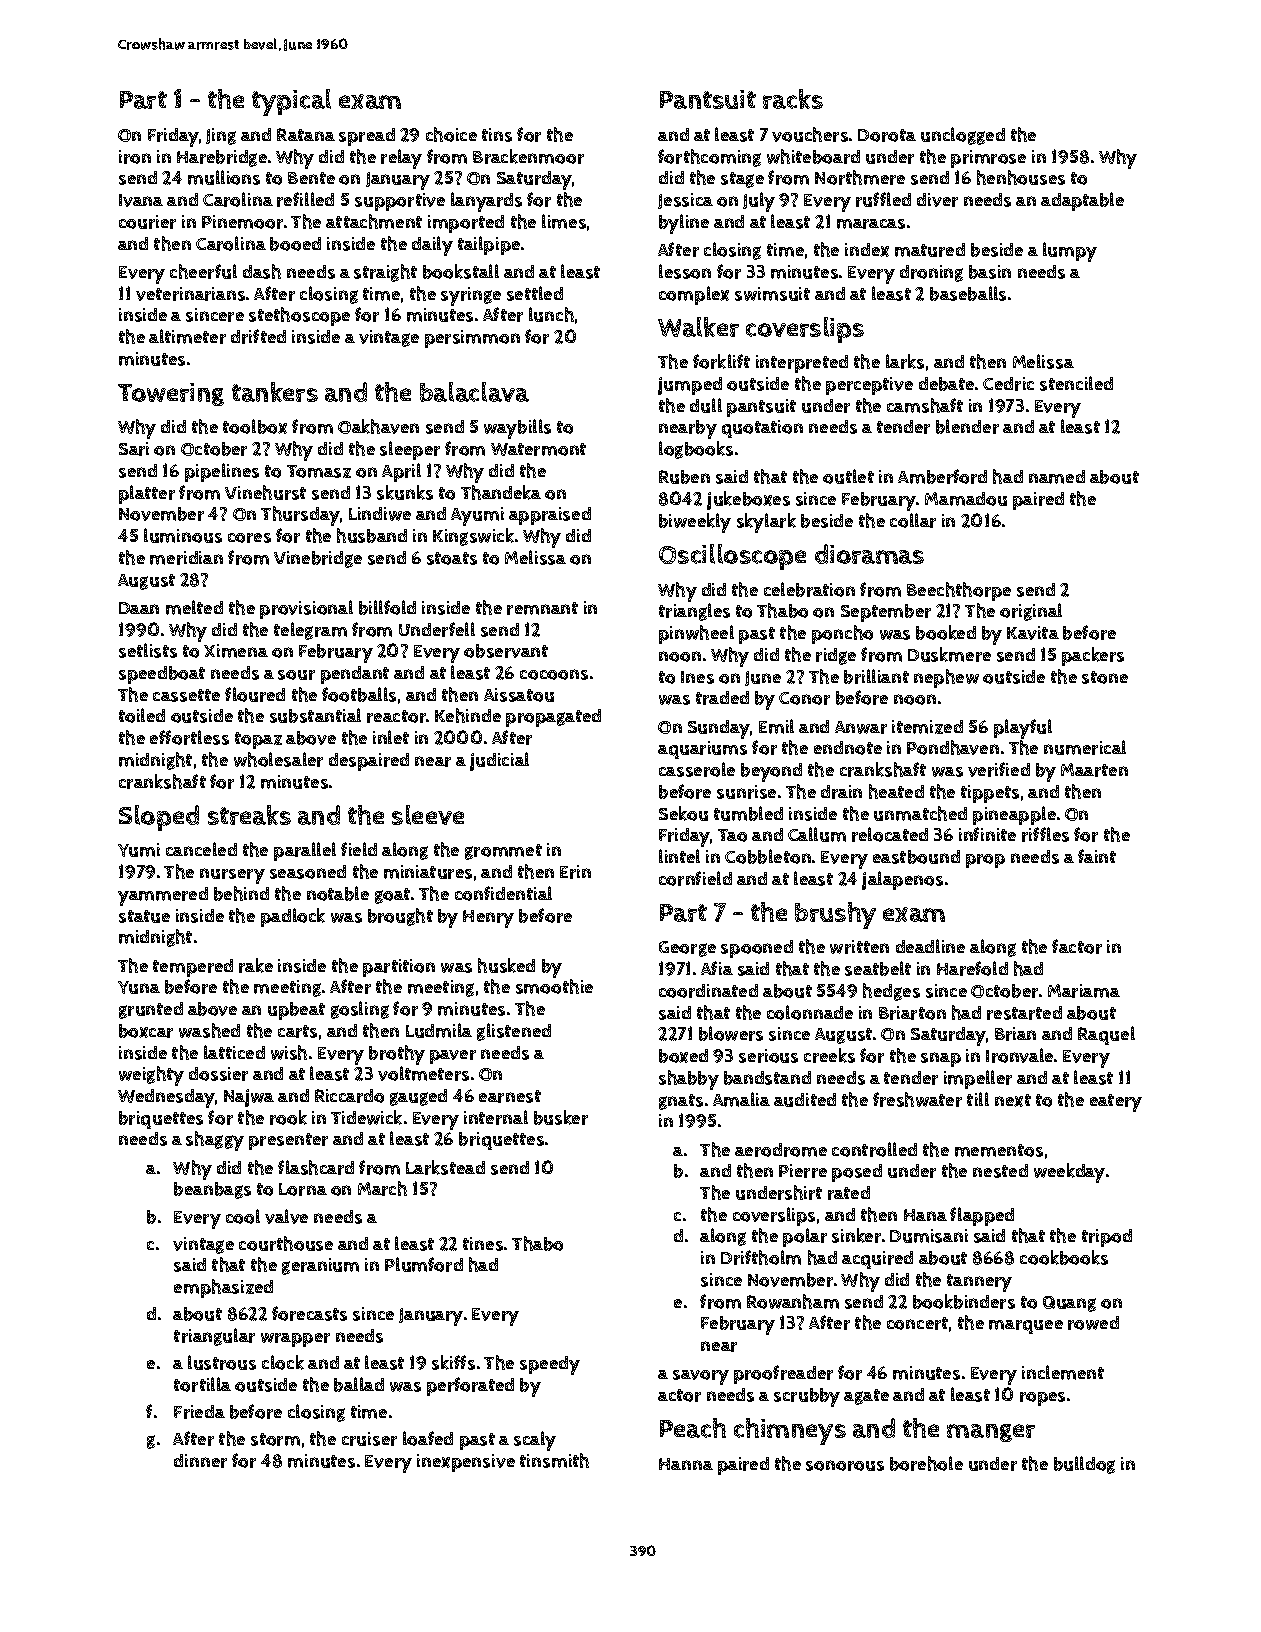 This screenshot has width=1261, height=1632. What do you see at coordinates (309, 1313) in the screenshot?
I see `forecasts` at bounding box center [309, 1313].
